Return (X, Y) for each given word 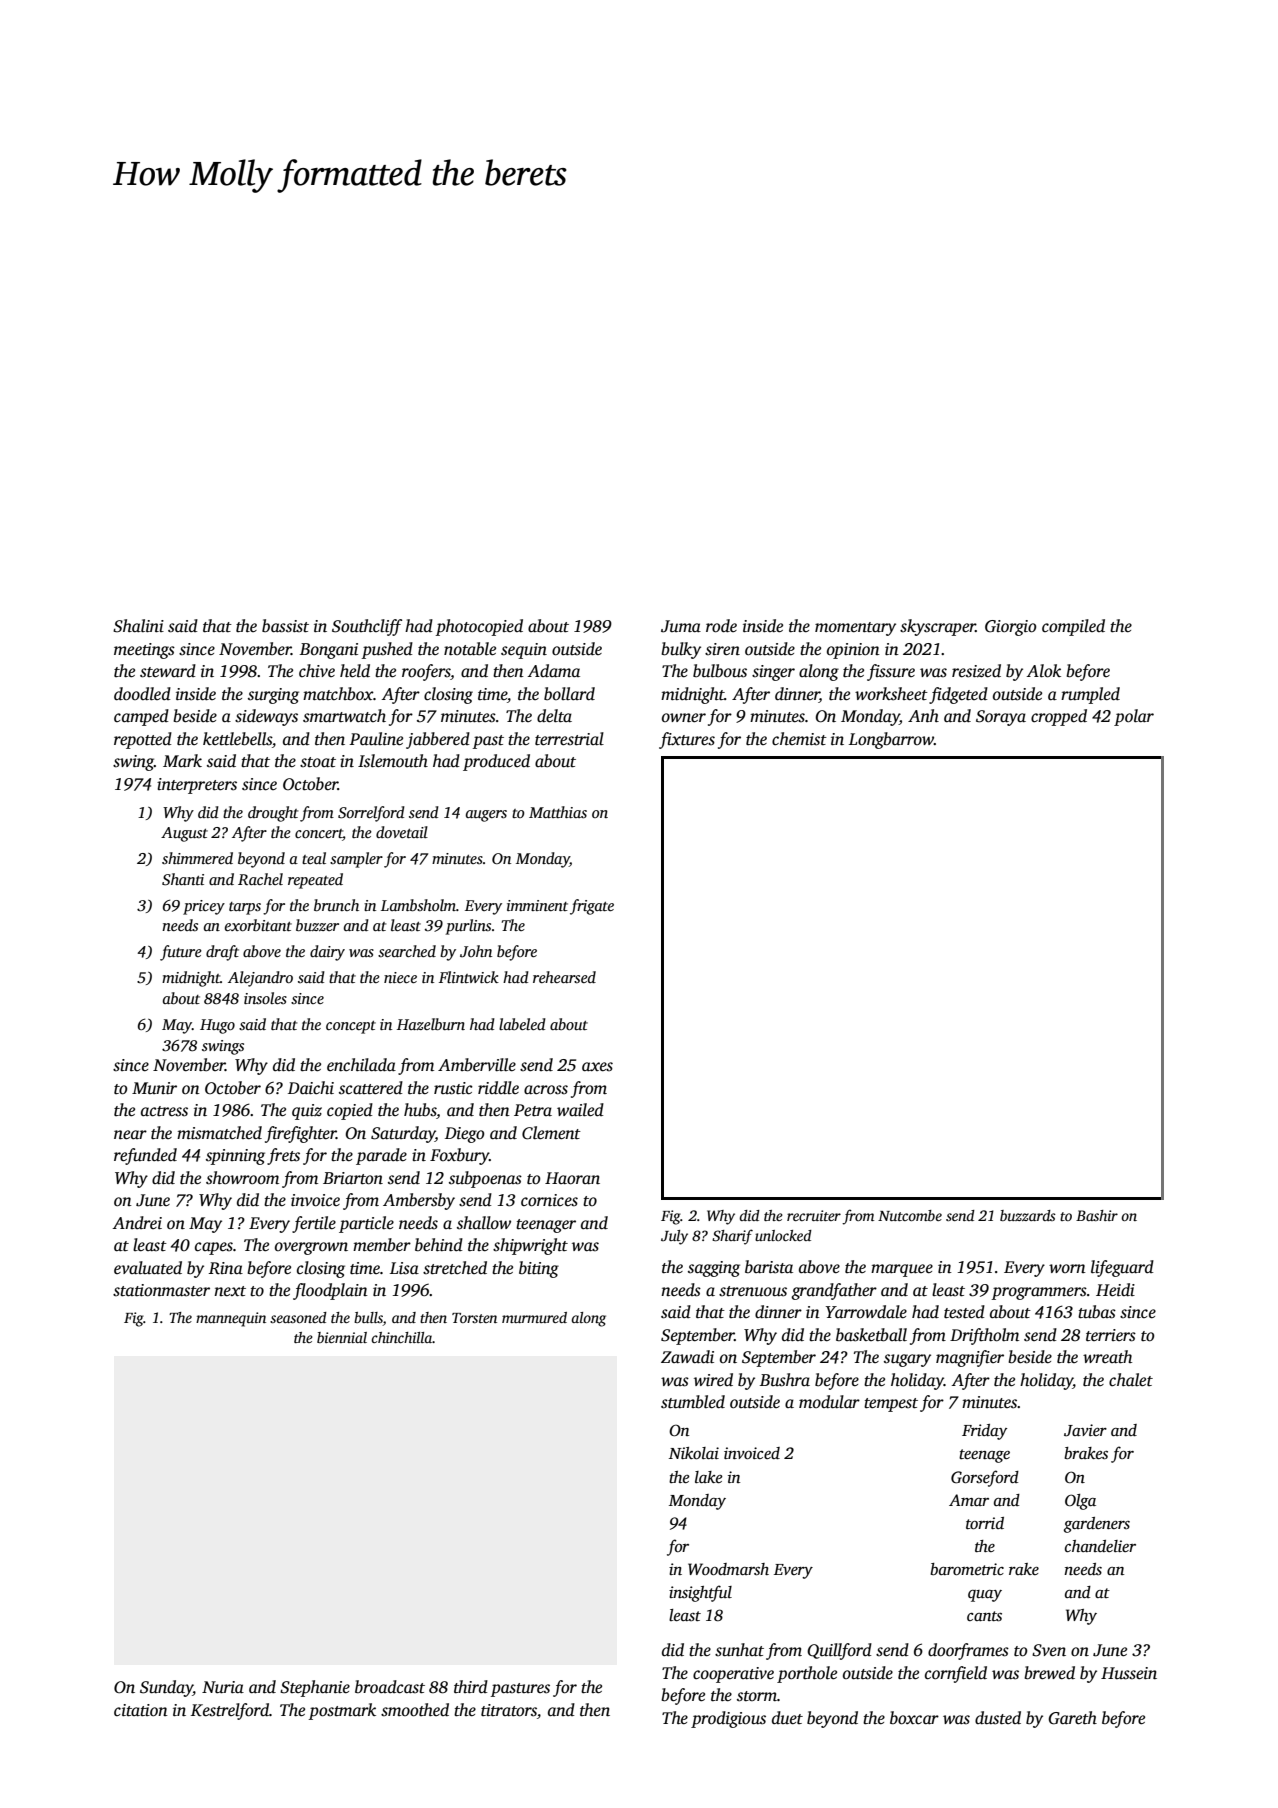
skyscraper (938, 627)
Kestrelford (230, 1711)
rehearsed (564, 977)
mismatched (219, 1133)
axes (597, 1067)
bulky (681, 650)
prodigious (728, 1719)
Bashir (1097, 1215)
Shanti (183, 879)
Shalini (138, 626)
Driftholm (984, 1336)
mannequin (231, 1319)
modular (829, 1402)
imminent (537, 905)
